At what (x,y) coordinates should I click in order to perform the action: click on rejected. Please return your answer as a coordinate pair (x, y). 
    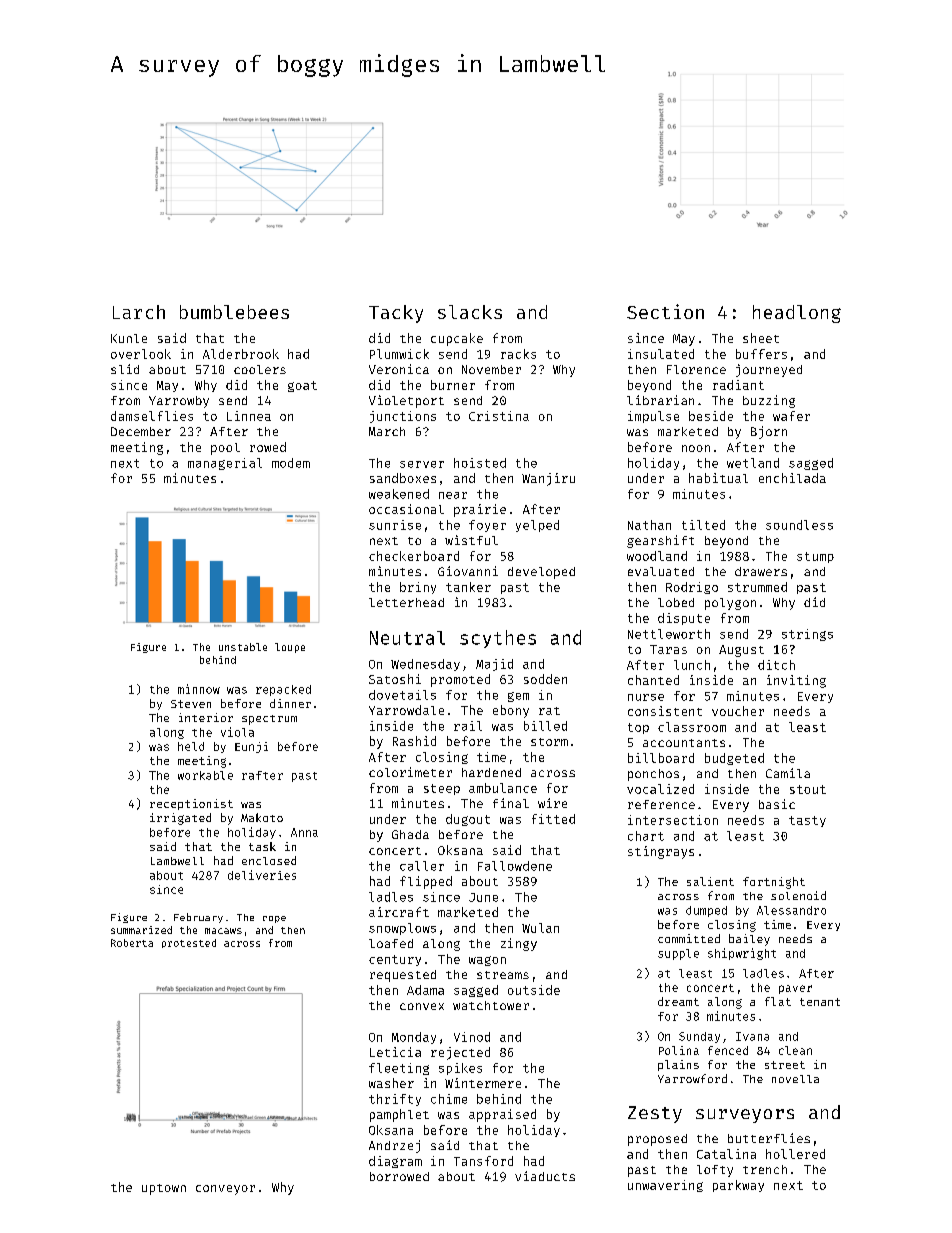
    Looking at the image, I should click on (460, 1053).
